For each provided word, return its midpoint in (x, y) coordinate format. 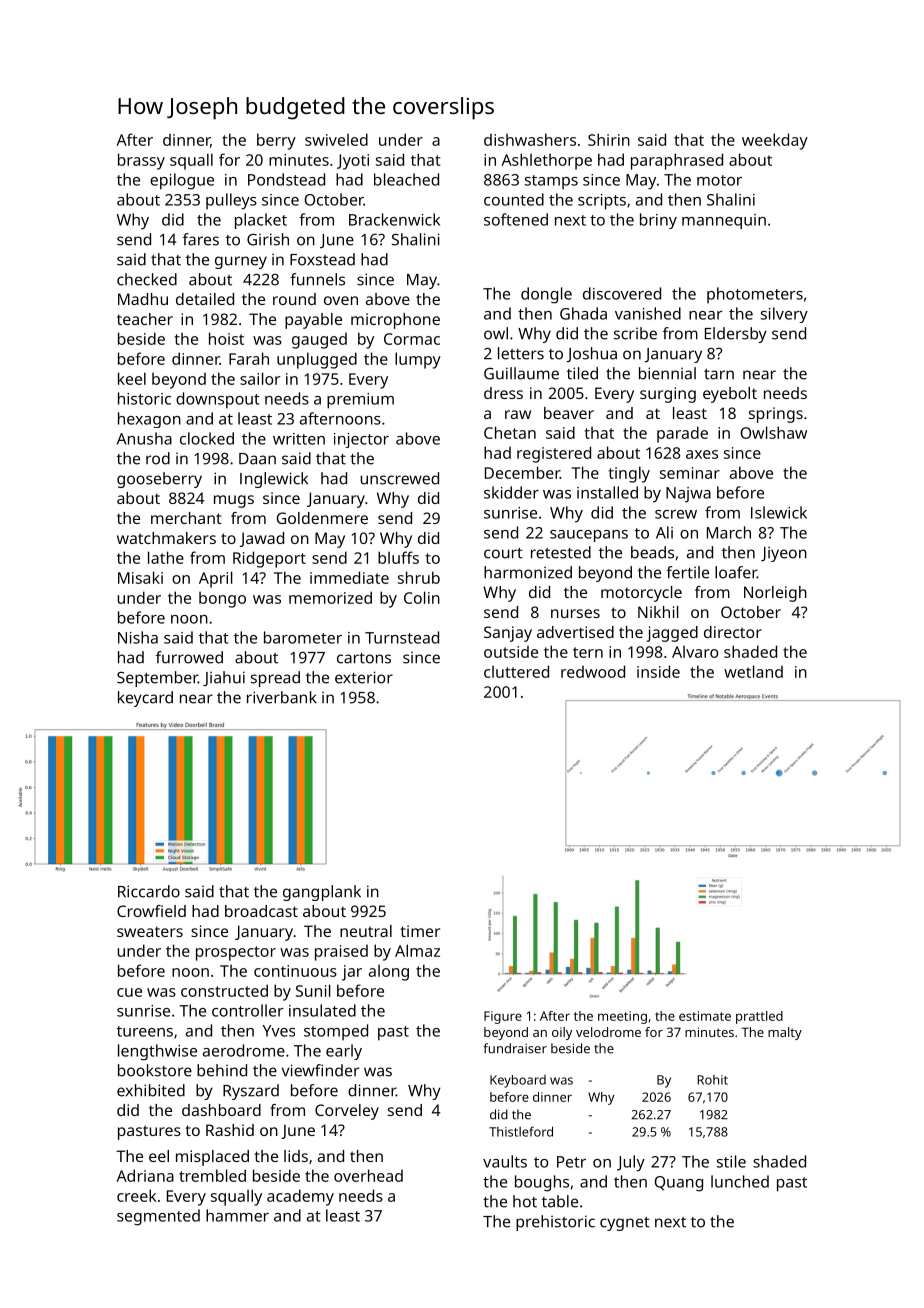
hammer (237, 1215)
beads (652, 552)
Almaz (417, 950)
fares (201, 239)
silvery (784, 315)
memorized (330, 597)
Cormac (412, 339)
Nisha (138, 637)
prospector (236, 953)
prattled (759, 1017)
